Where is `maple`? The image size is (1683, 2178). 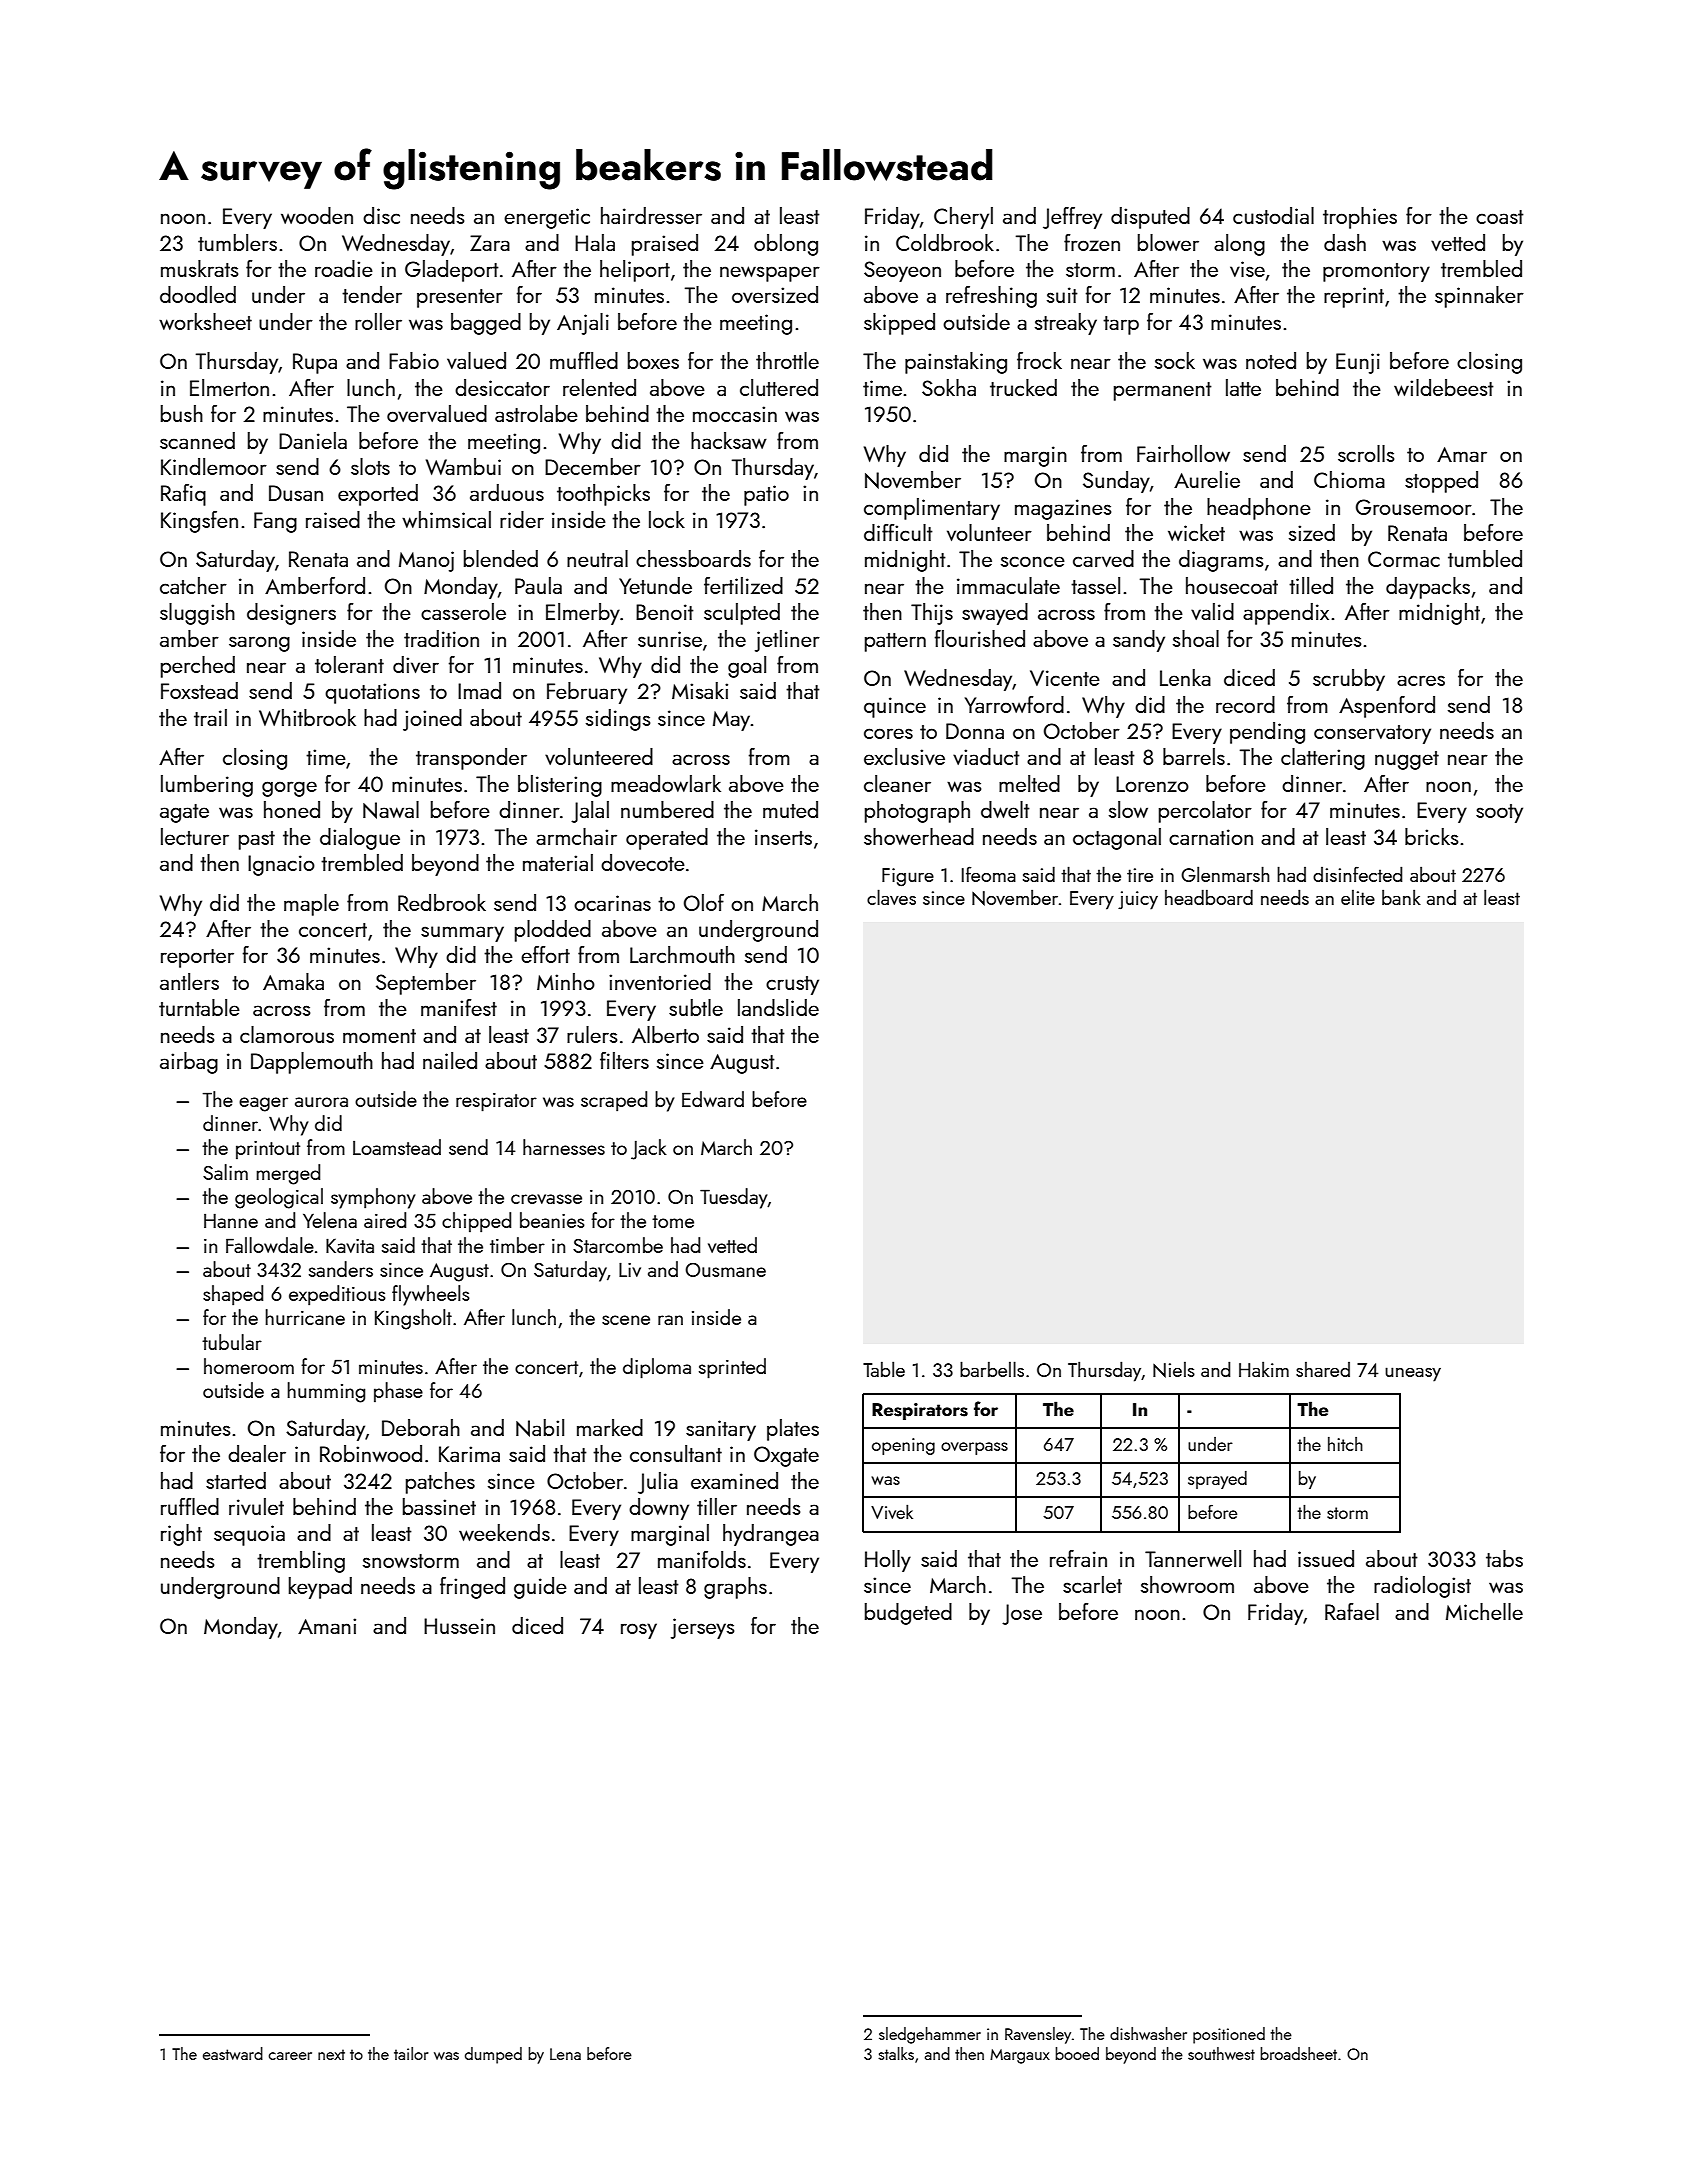
maple is located at coordinates (311, 905).
